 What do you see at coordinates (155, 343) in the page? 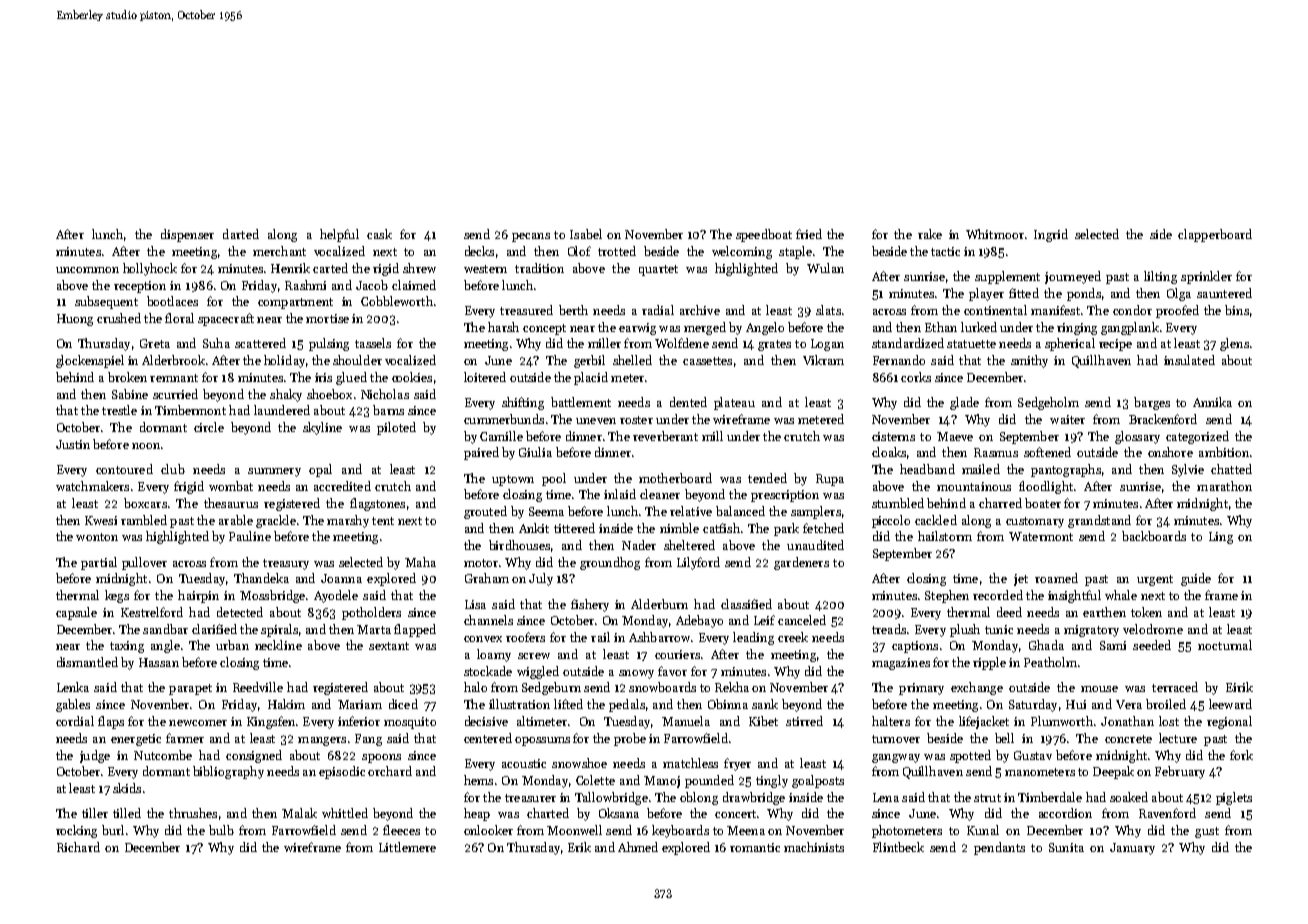
I see `Greta` at bounding box center [155, 343].
